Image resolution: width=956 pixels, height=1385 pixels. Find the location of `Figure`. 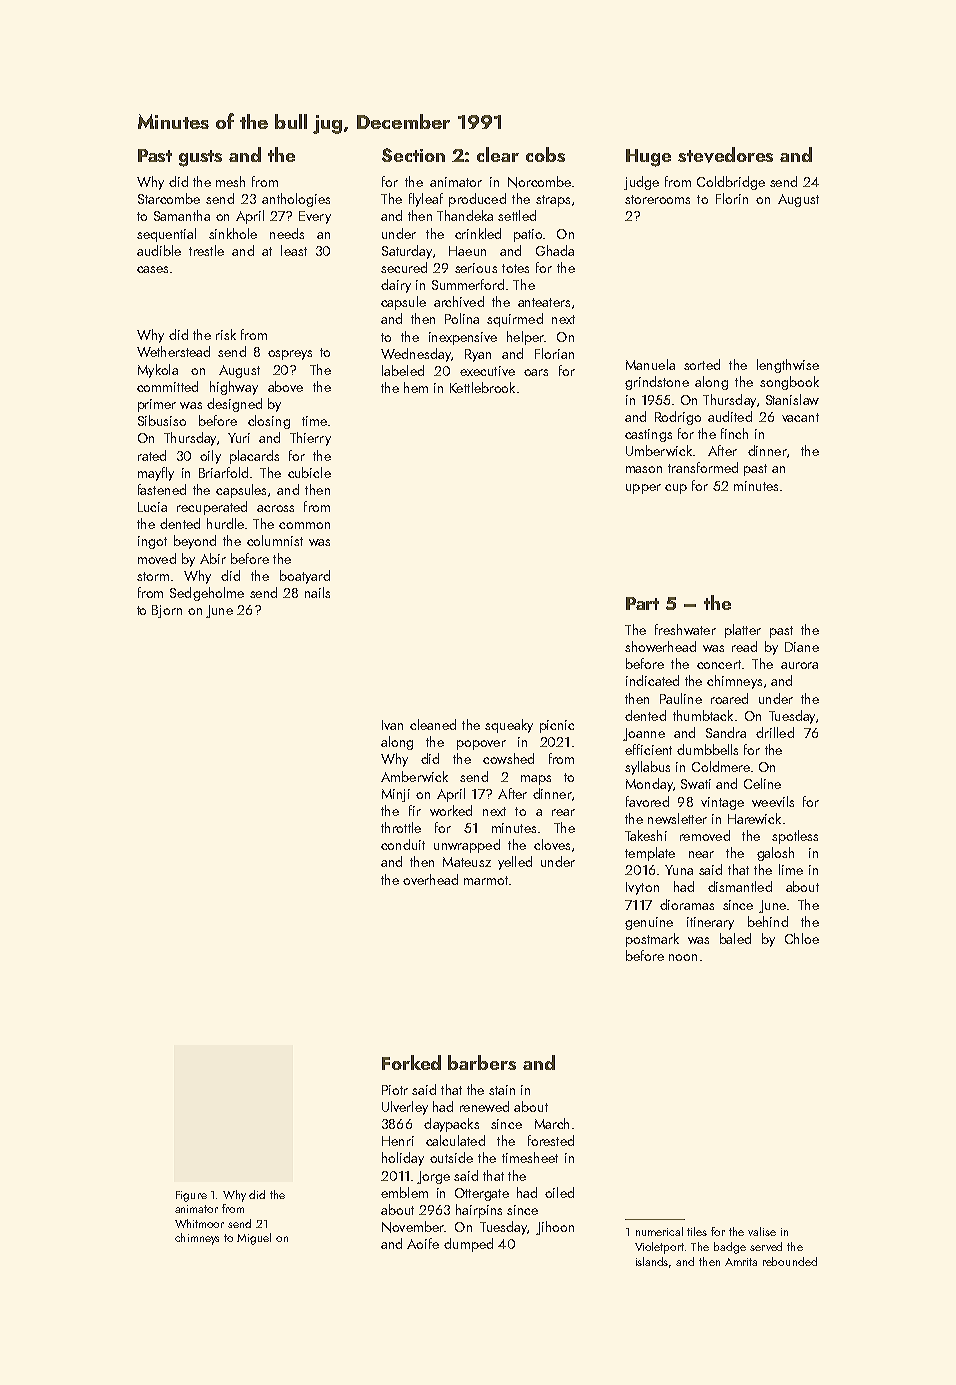

Figure is located at coordinates (191, 1196).
